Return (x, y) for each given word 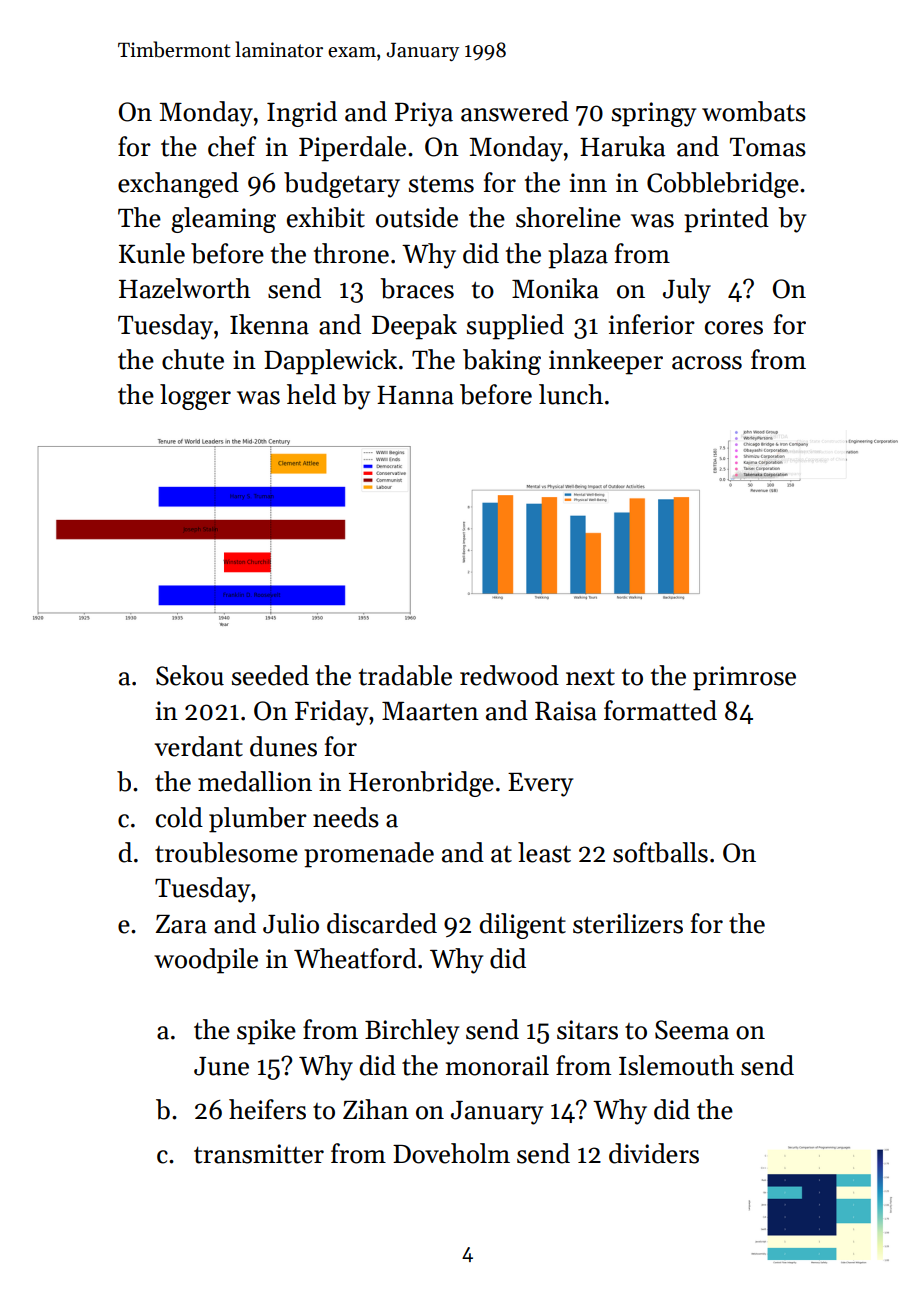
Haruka (622, 146)
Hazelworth (185, 288)
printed (726, 220)
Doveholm (451, 1153)
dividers (654, 1153)
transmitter (259, 1154)
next (590, 677)
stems (441, 184)
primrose (744, 678)
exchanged (178, 185)
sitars (587, 1030)
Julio (291, 923)
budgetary (342, 185)
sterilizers (628, 923)
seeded (270, 675)
